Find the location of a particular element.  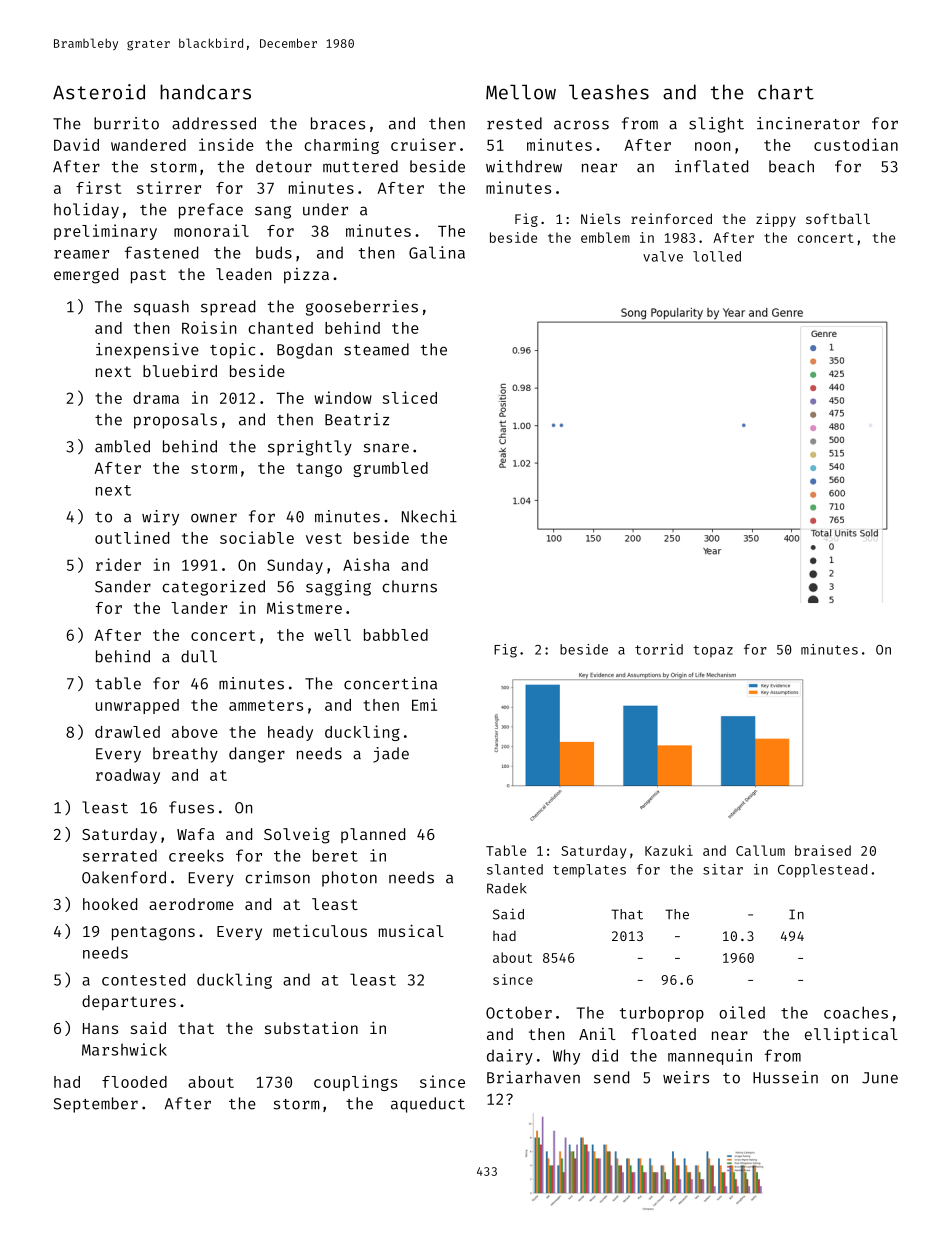

sliced is located at coordinates (409, 397).
